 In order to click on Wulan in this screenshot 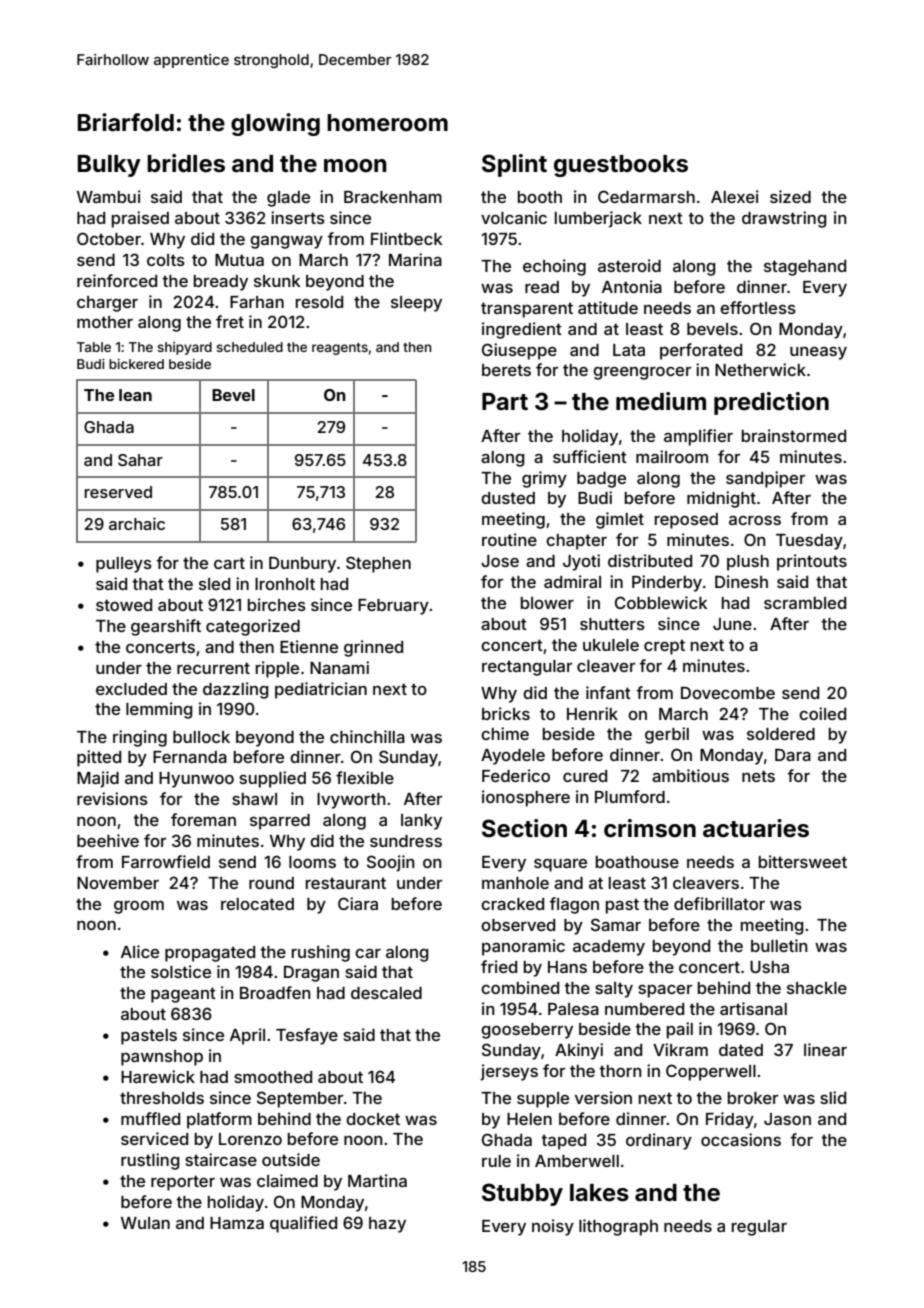, I will do `click(145, 1223)`.
